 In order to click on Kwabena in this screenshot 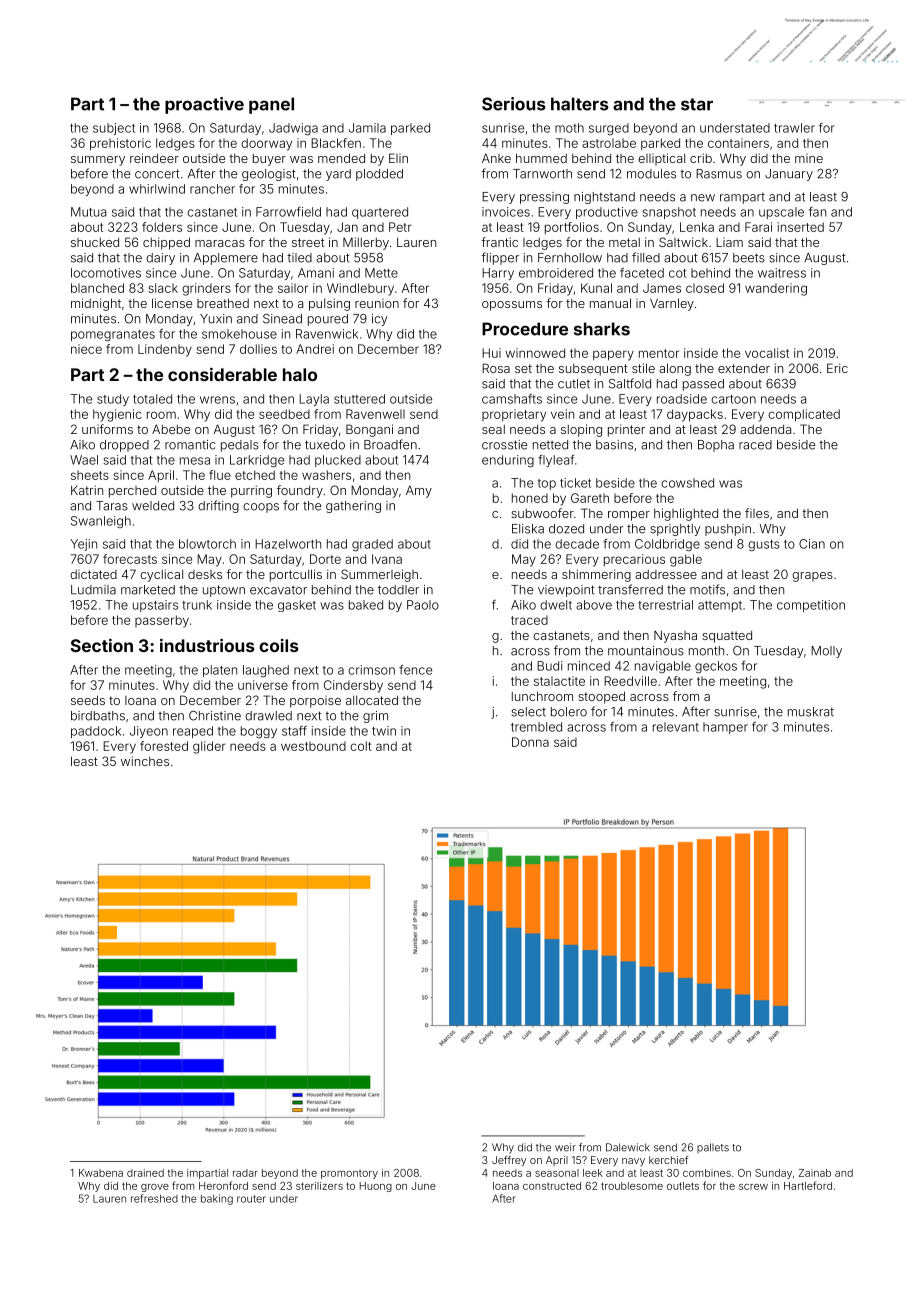, I will do `click(101, 1173)`.
